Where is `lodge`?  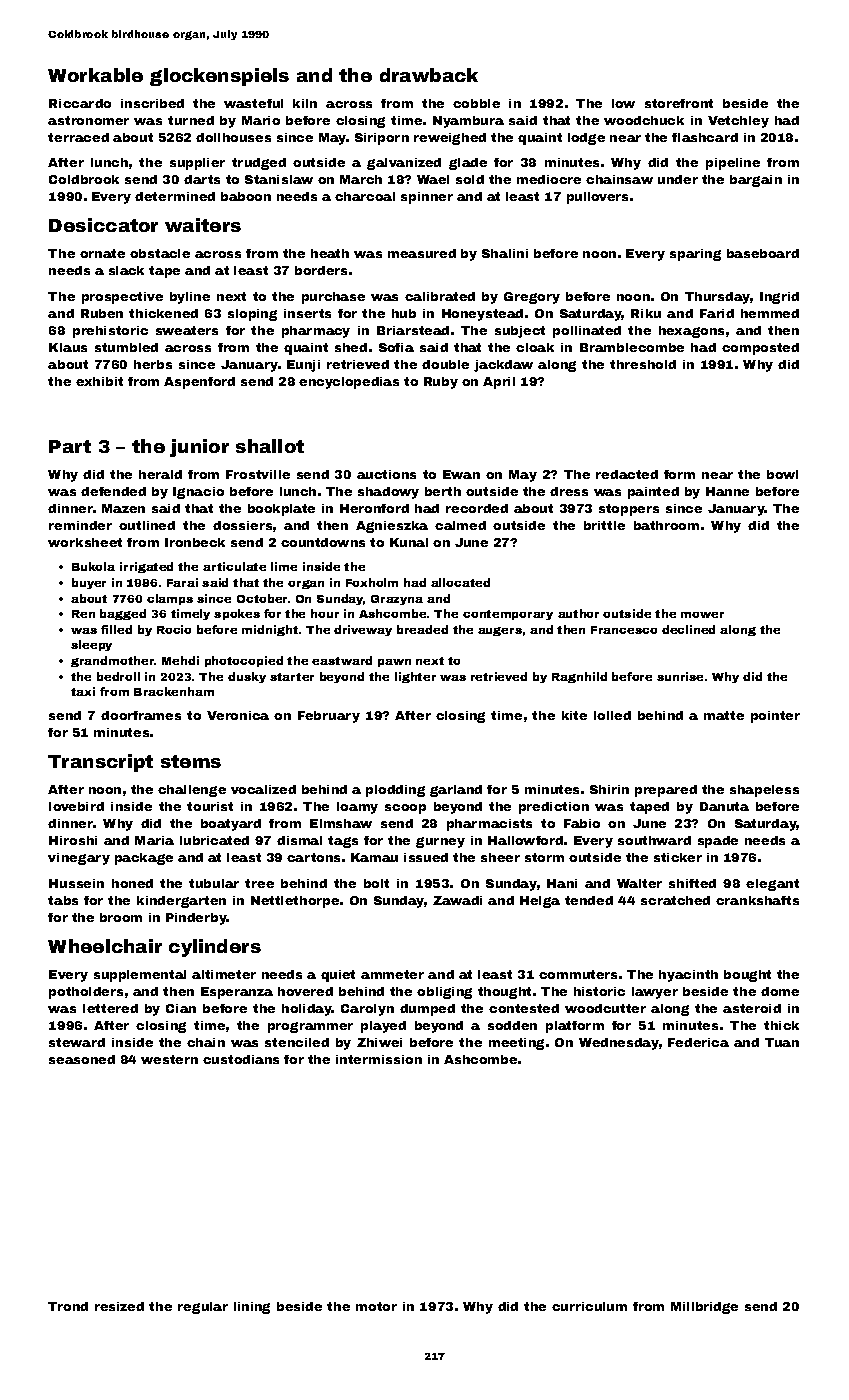 lodge is located at coordinates (586, 139).
